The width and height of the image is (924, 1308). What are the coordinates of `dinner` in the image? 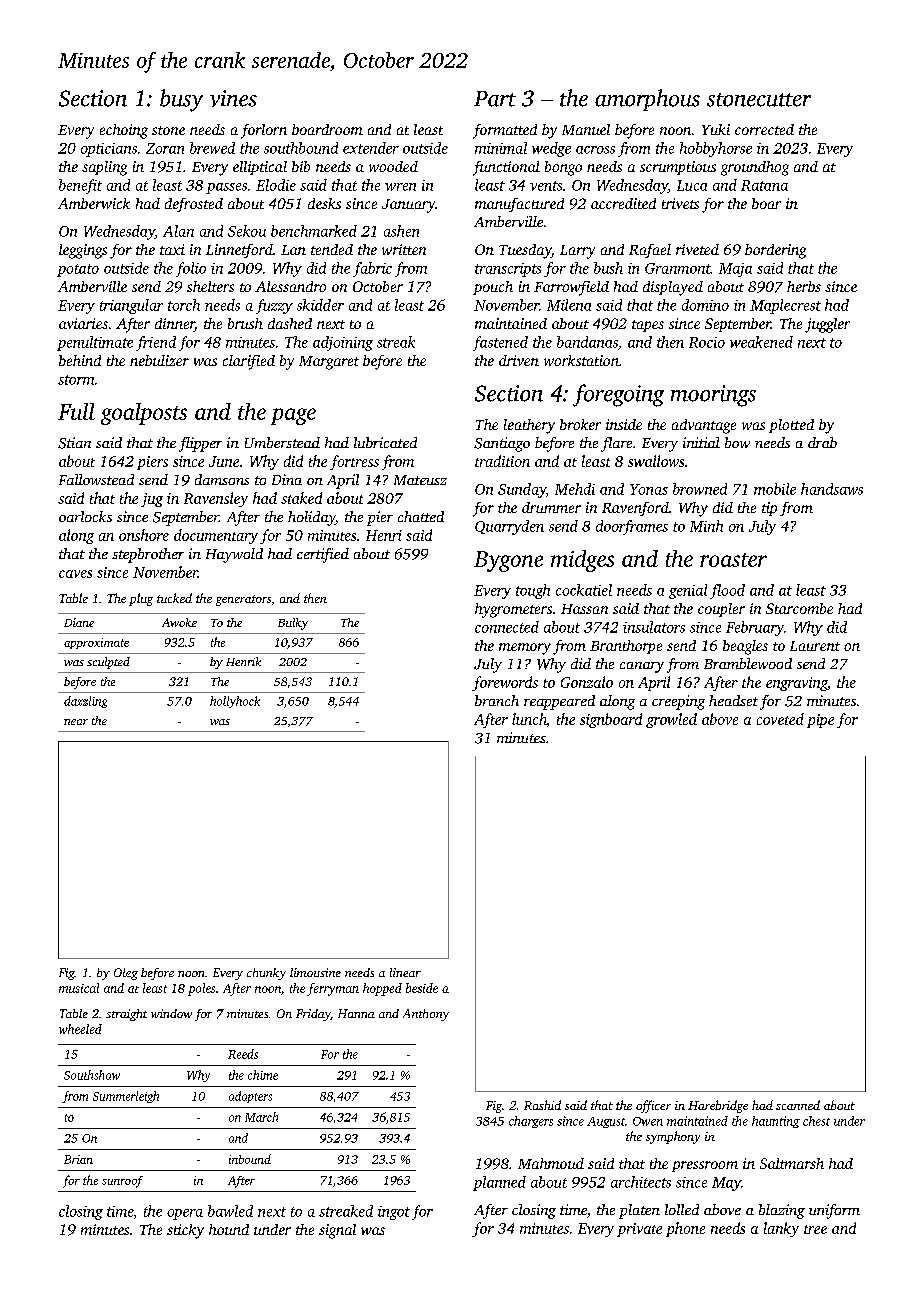 It's located at (175, 325).
